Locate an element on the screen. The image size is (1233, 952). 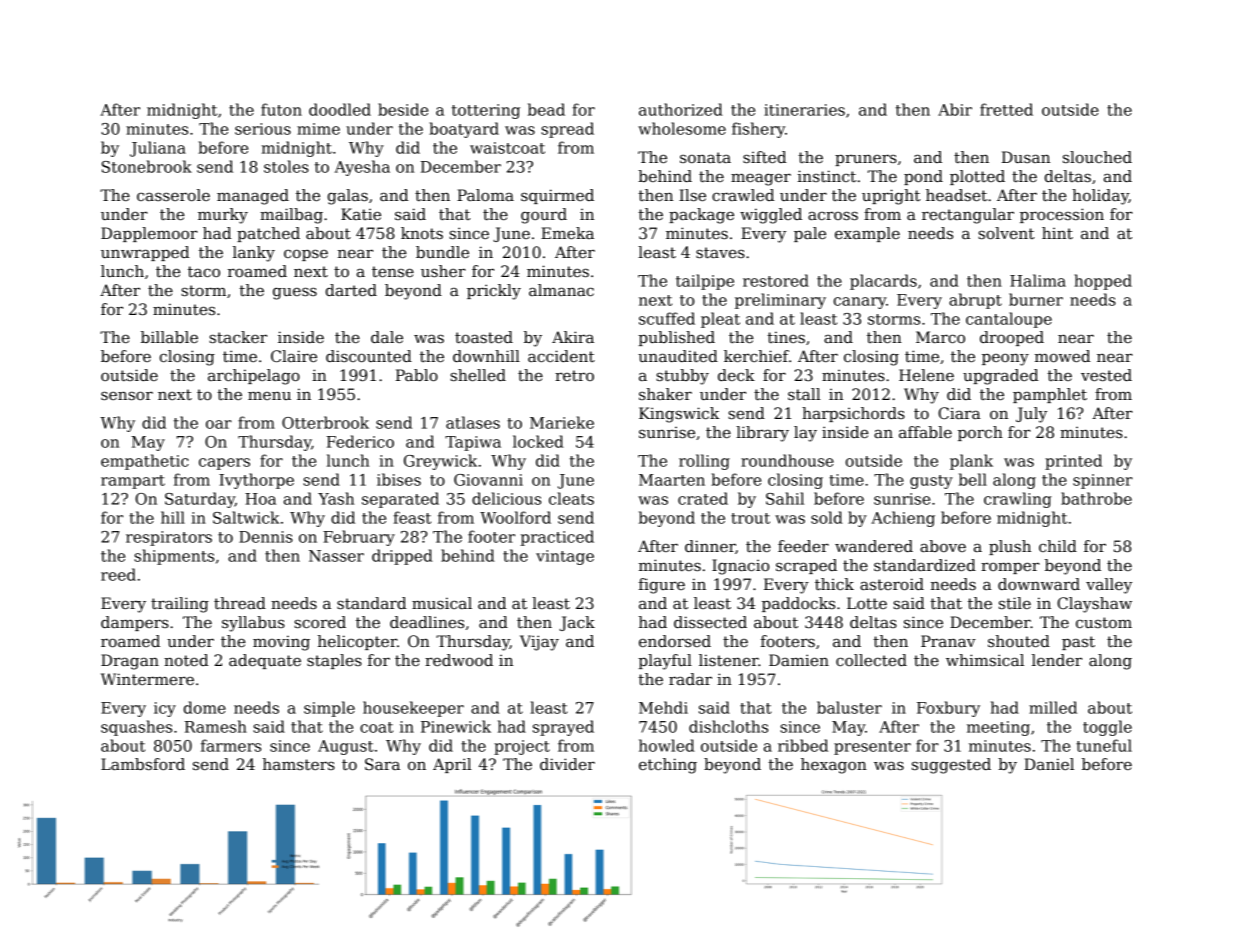
romper is located at coordinates (1010, 568).
